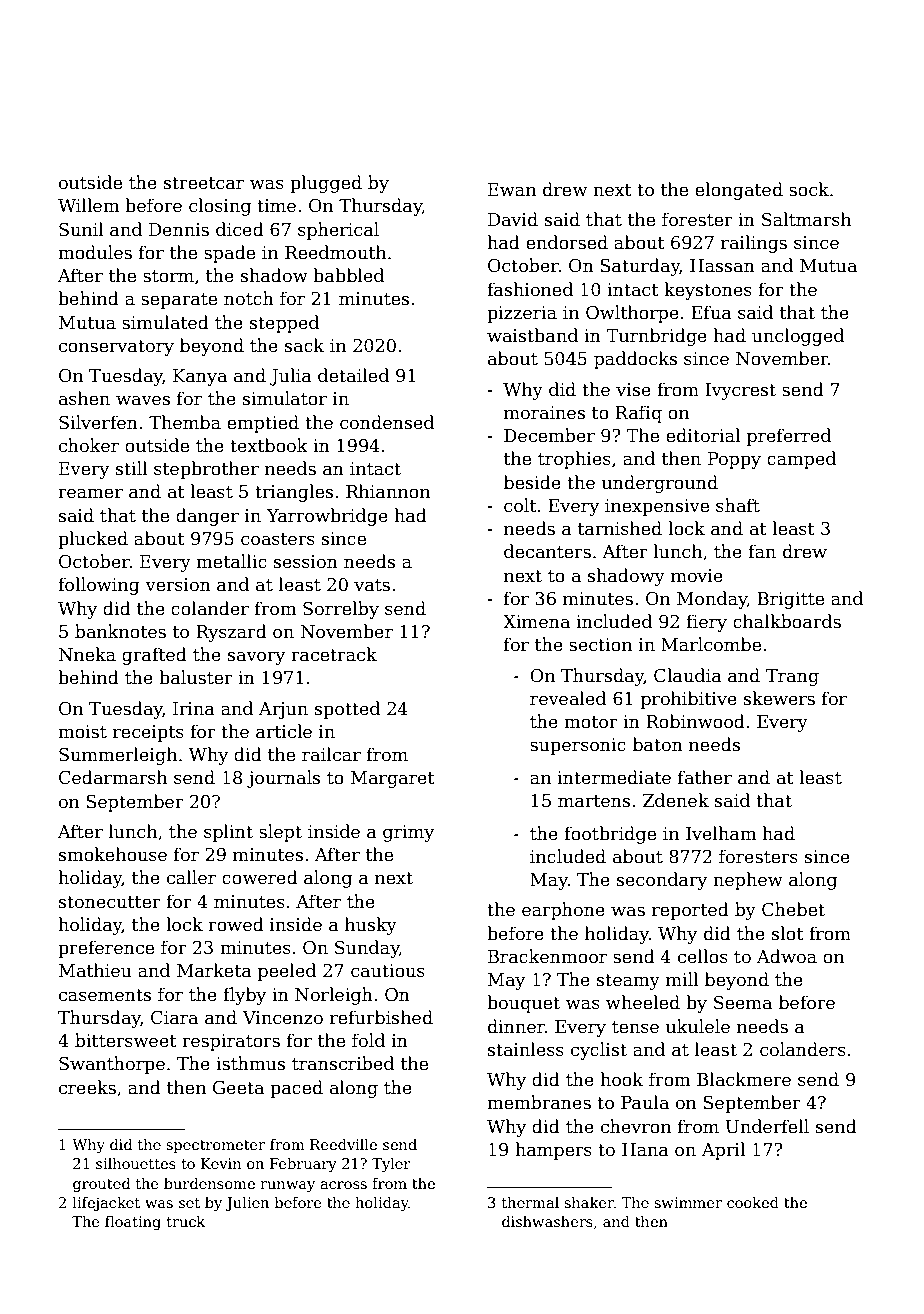  What do you see at coordinates (722, 266) in the screenshot?
I see `Hassan` at bounding box center [722, 266].
